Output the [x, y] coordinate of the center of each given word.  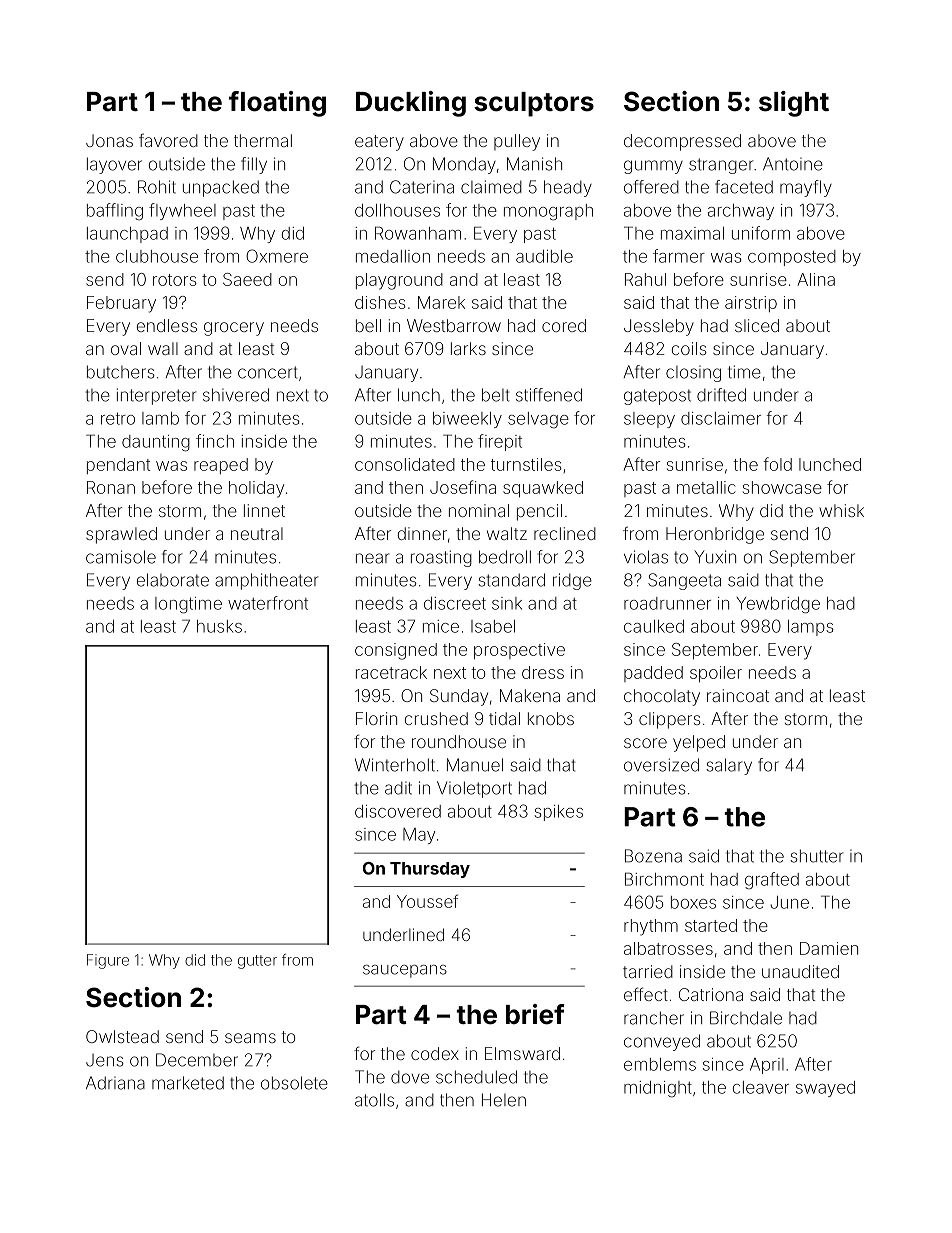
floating [277, 104]
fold [777, 464]
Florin [376, 718]
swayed [825, 1089]
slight [794, 104]
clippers [670, 720]
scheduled [476, 1077]
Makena [530, 695]
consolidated [405, 464]
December [197, 1060]
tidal [504, 718]
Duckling [411, 104]
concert [267, 372]
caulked [654, 626]
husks [219, 626]
